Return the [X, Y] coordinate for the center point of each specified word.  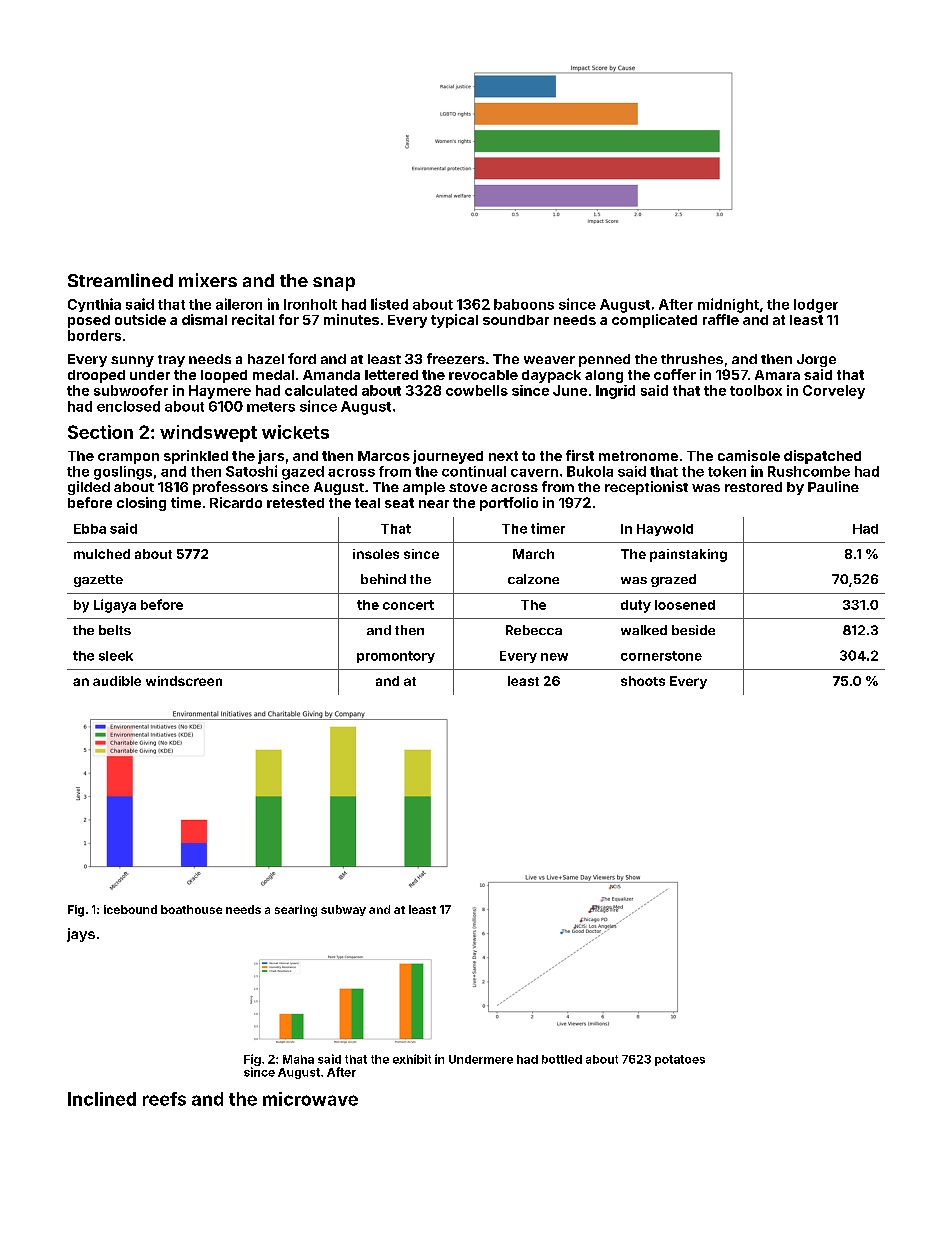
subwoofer [131, 390]
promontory [396, 657]
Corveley [834, 392]
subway [343, 910]
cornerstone [661, 656]
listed [389, 304]
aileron [239, 304]
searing [296, 911]
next [503, 456]
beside [693, 630]
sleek [116, 656]
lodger [816, 306]
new [554, 657]
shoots [643, 681]
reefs [164, 1099]
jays [81, 935]
